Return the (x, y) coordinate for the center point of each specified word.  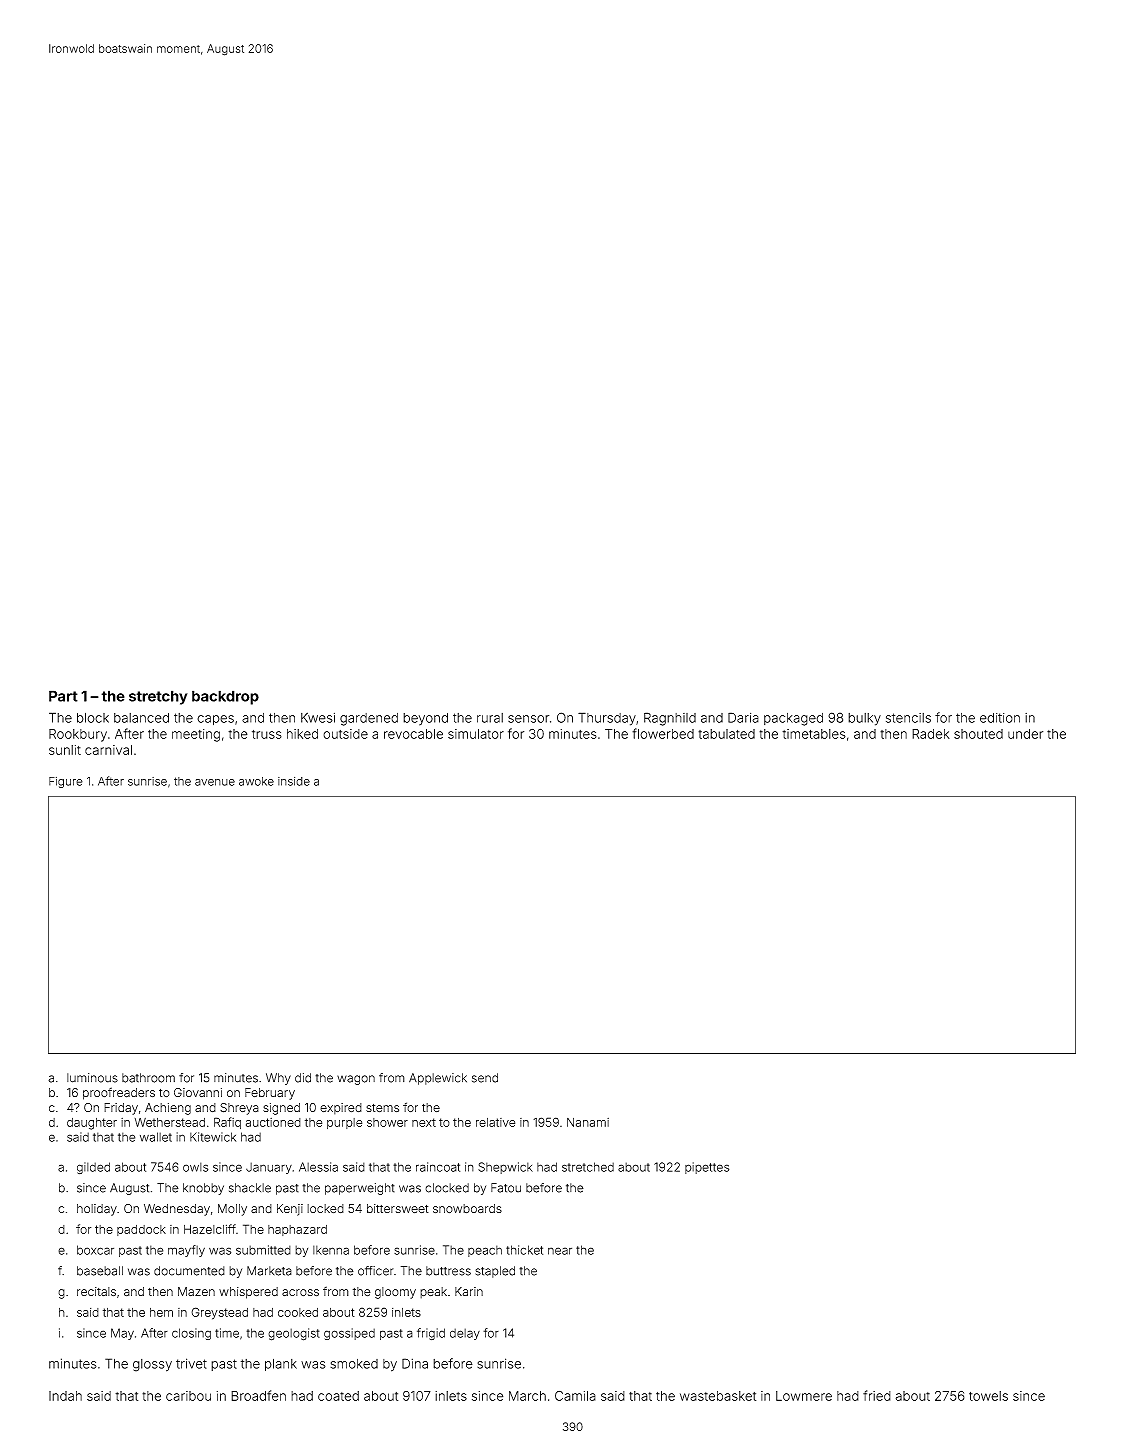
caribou (188, 1396)
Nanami (588, 1122)
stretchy (158, 697)
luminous (92, 1078)
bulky (864, 719)
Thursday (607, 719)
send (485, 1078)
